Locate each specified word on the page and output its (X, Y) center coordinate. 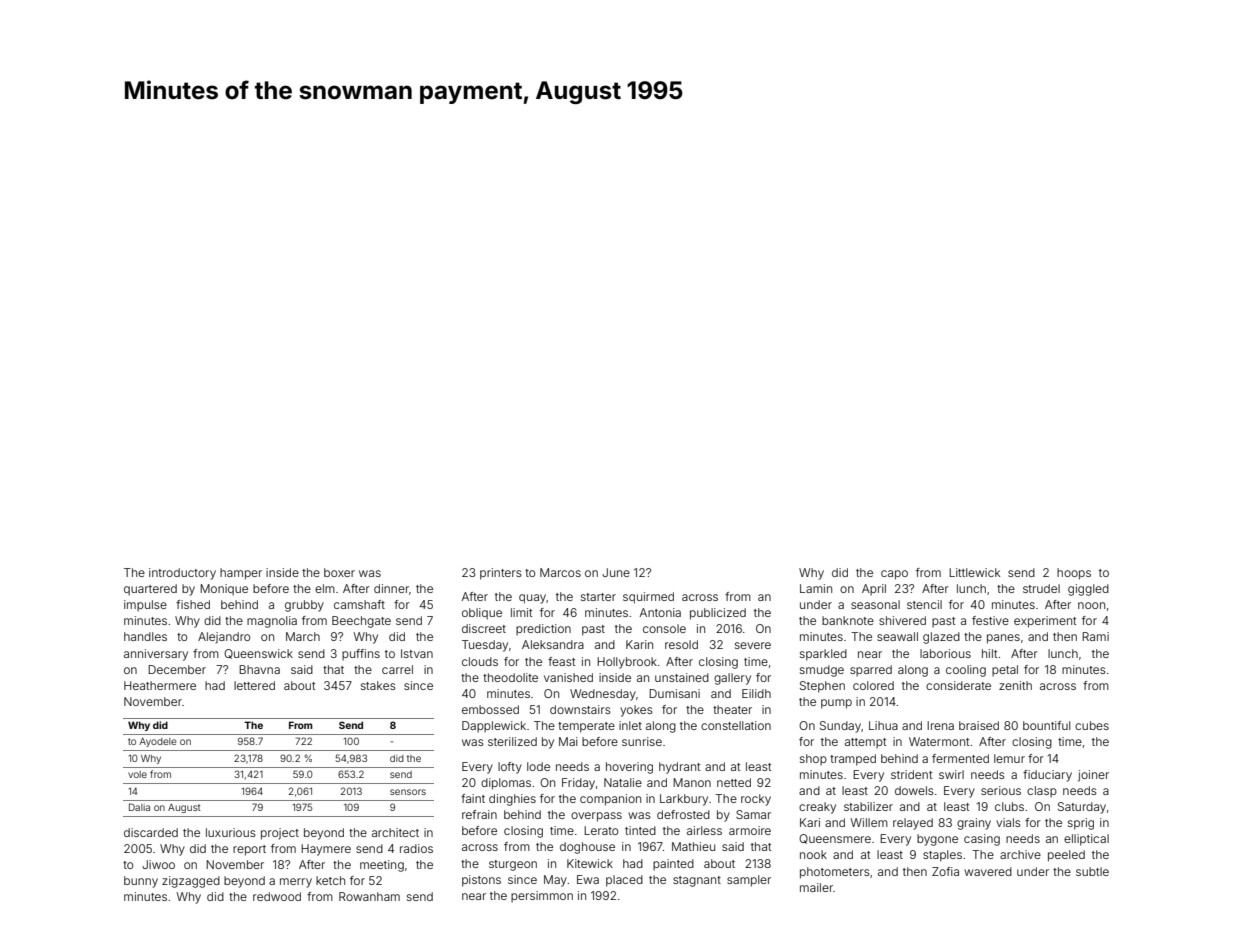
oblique (482, 614)
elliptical (1086, 840)
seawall (897, 636)
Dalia (139, 807)
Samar (753, 814)
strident (911, 774)
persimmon (542, 896)
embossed (490, 709)
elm (325, 588)
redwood (277, 896)
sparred (871, 670)
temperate (586, 727)
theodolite (510, 677)
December (177, 669)
